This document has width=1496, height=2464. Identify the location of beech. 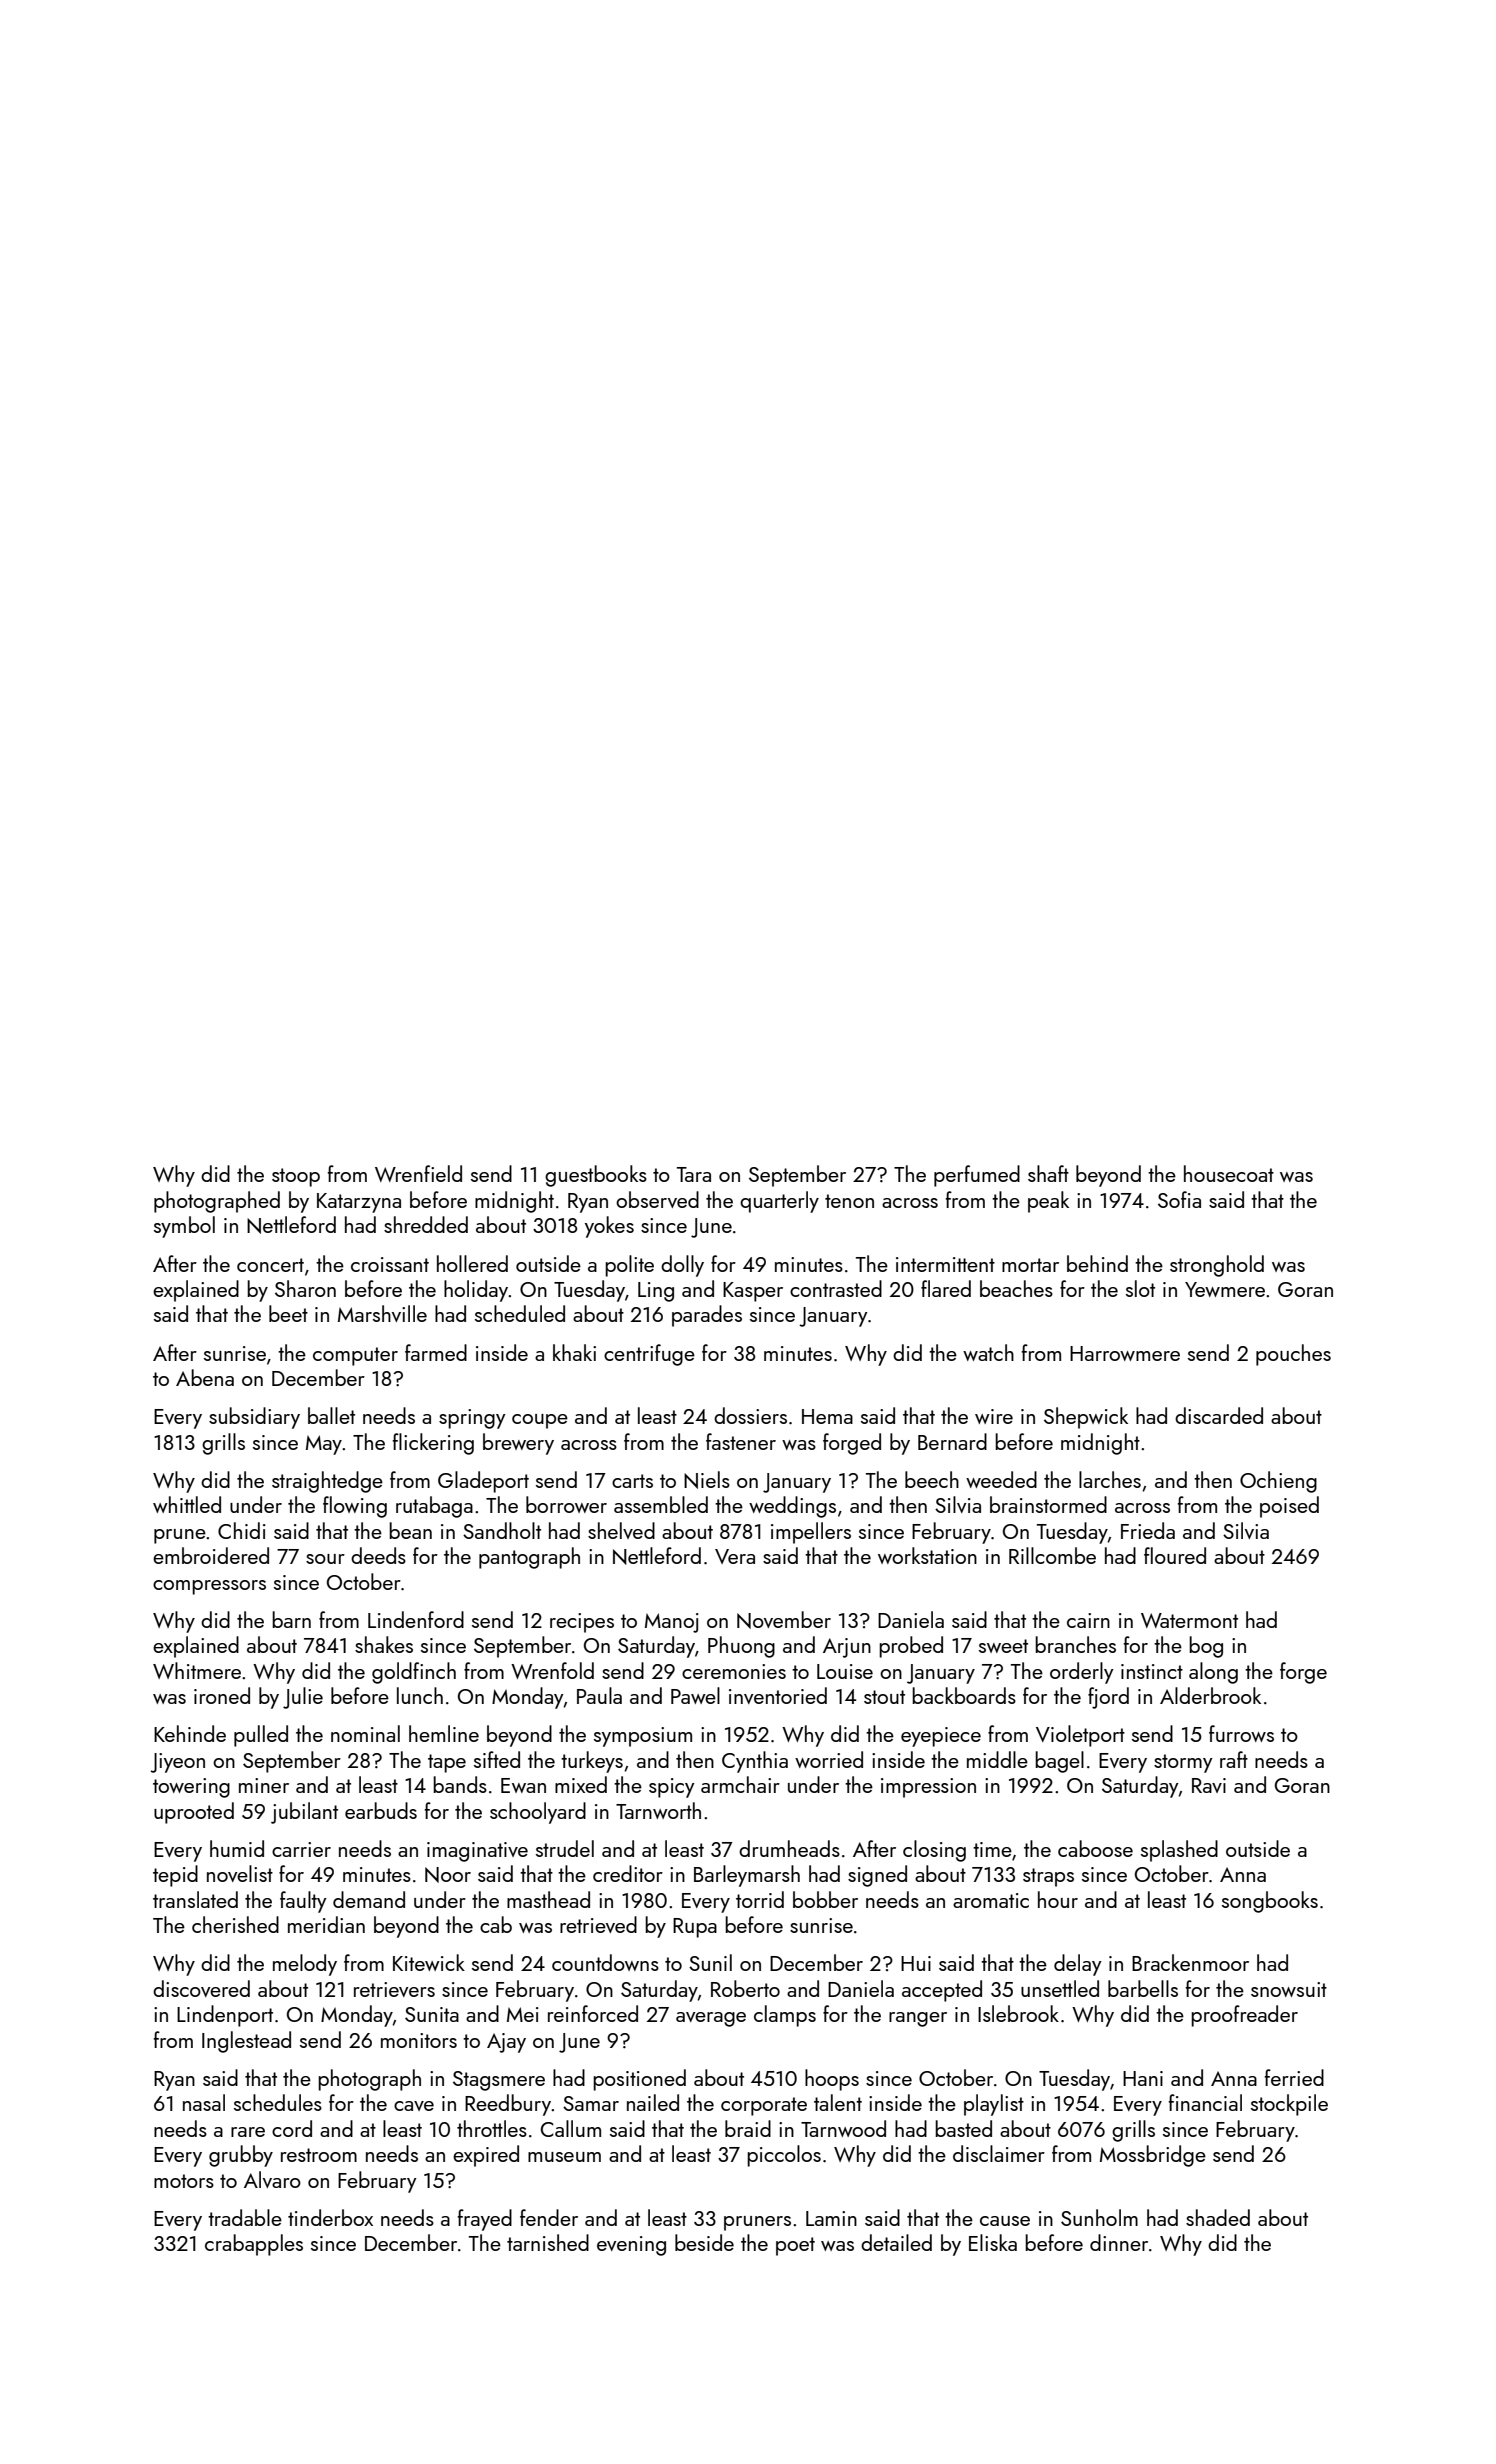
(932, 1479).
